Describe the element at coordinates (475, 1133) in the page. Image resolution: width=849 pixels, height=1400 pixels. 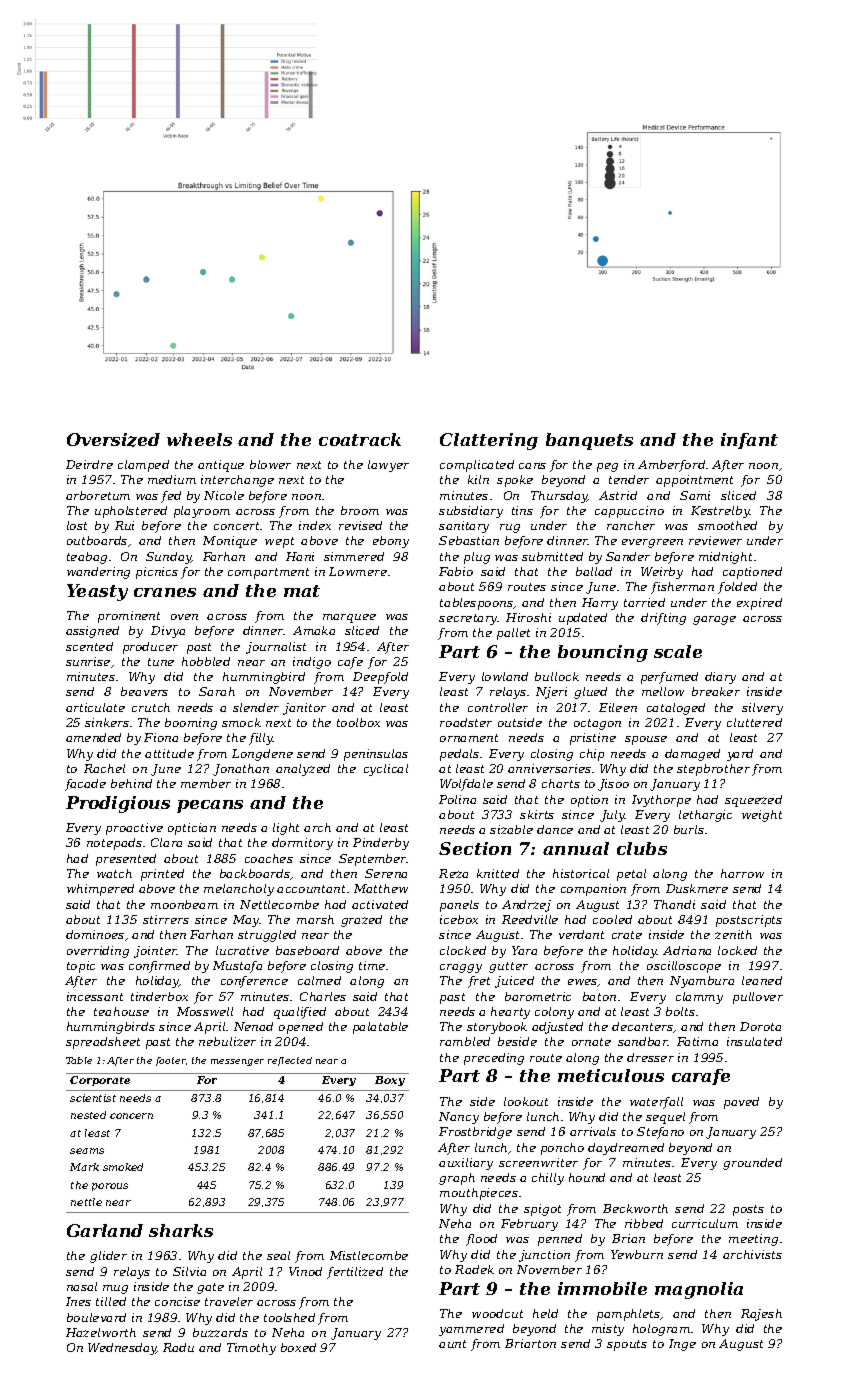
I see `Frostbridge` at that location.
